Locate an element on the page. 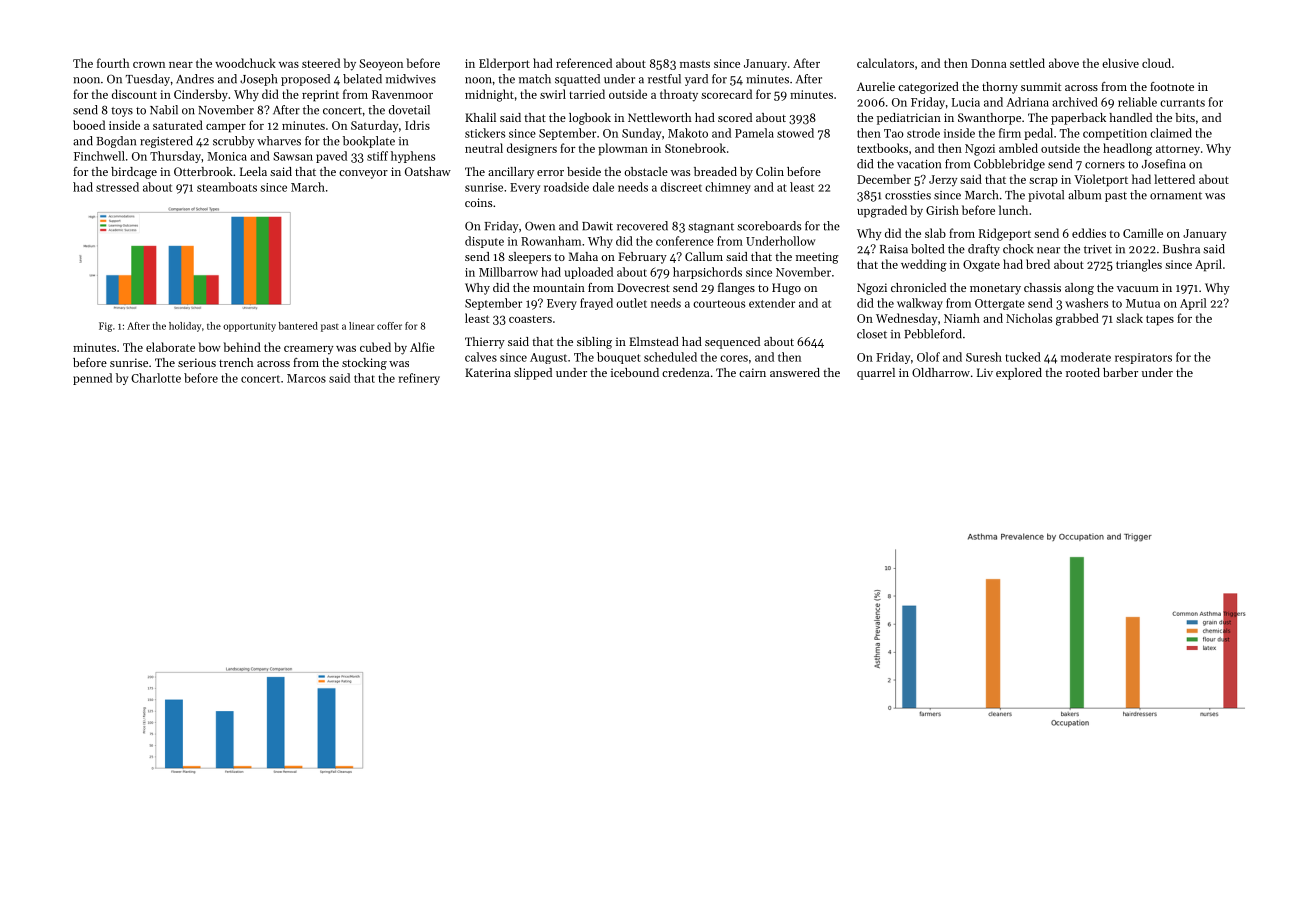  eddies is located at coordinates (1089, 233).
